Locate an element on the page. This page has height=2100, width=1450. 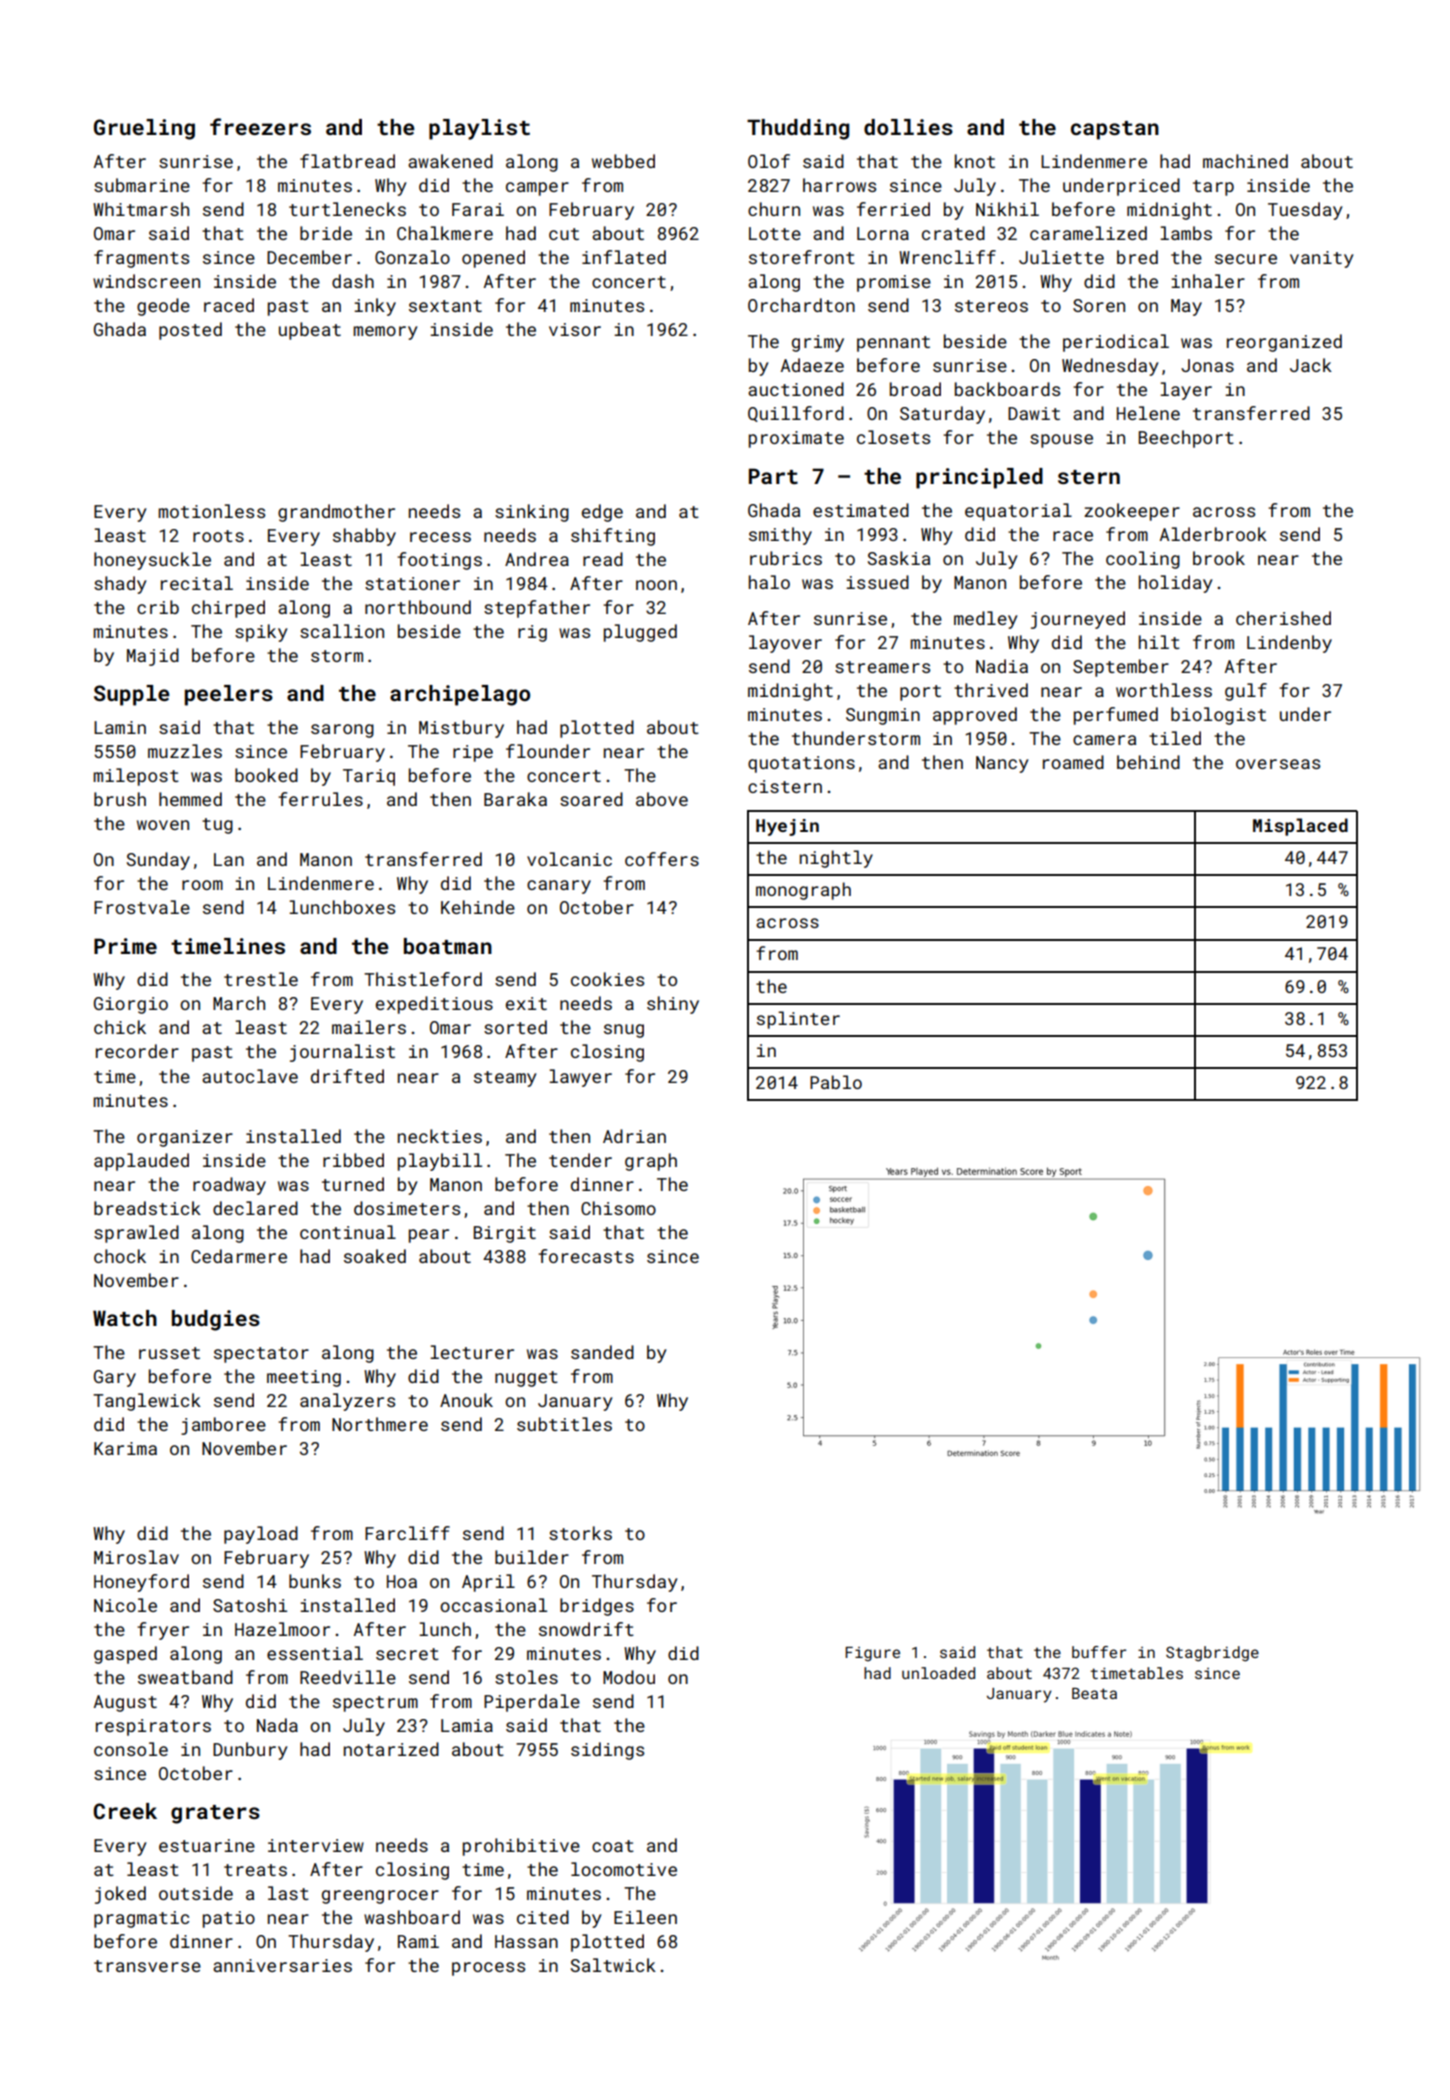
spectator is located at coordinates (261, 1355).
